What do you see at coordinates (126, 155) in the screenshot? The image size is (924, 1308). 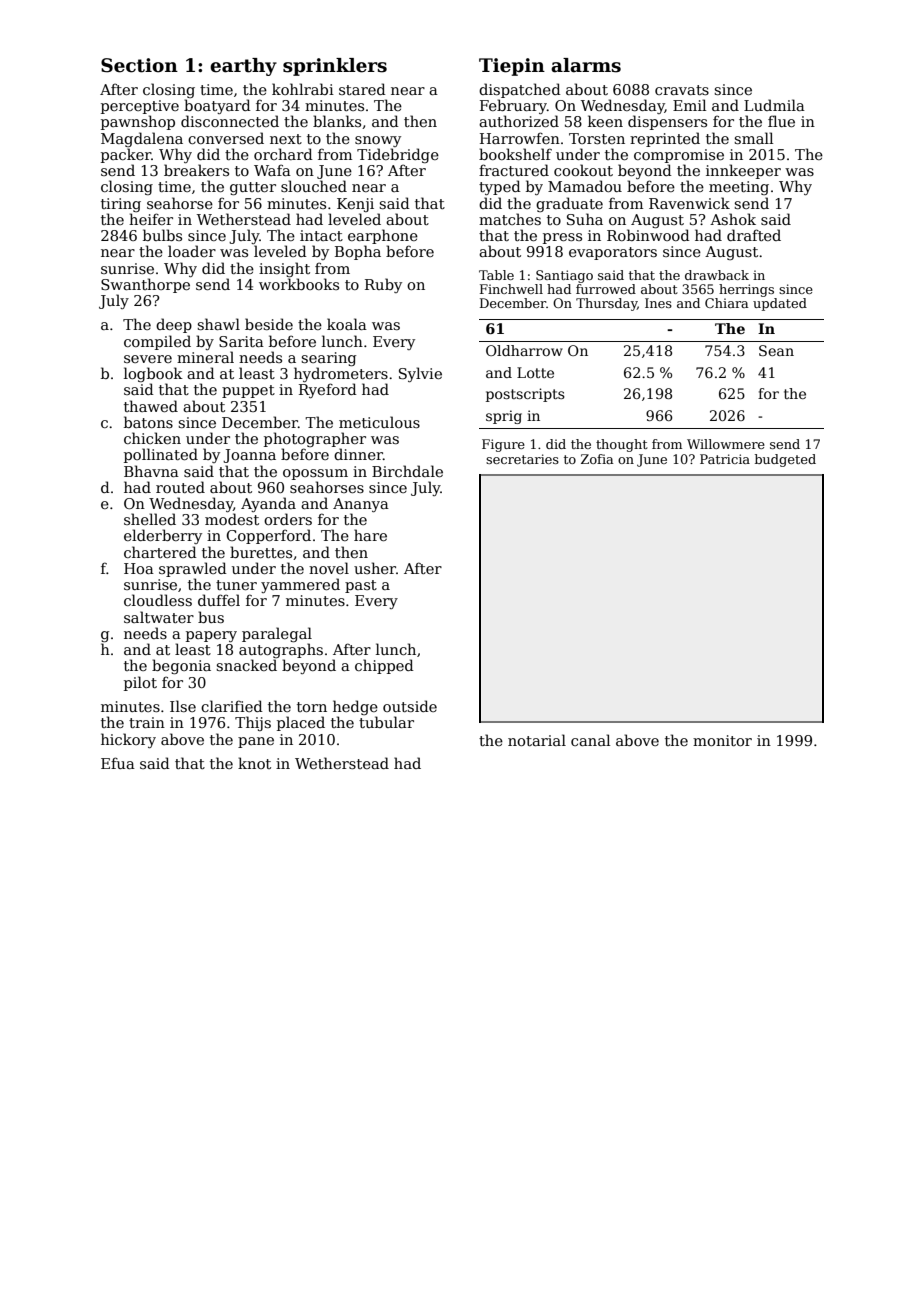 I see `packer` at bounding box center [126, 155].
